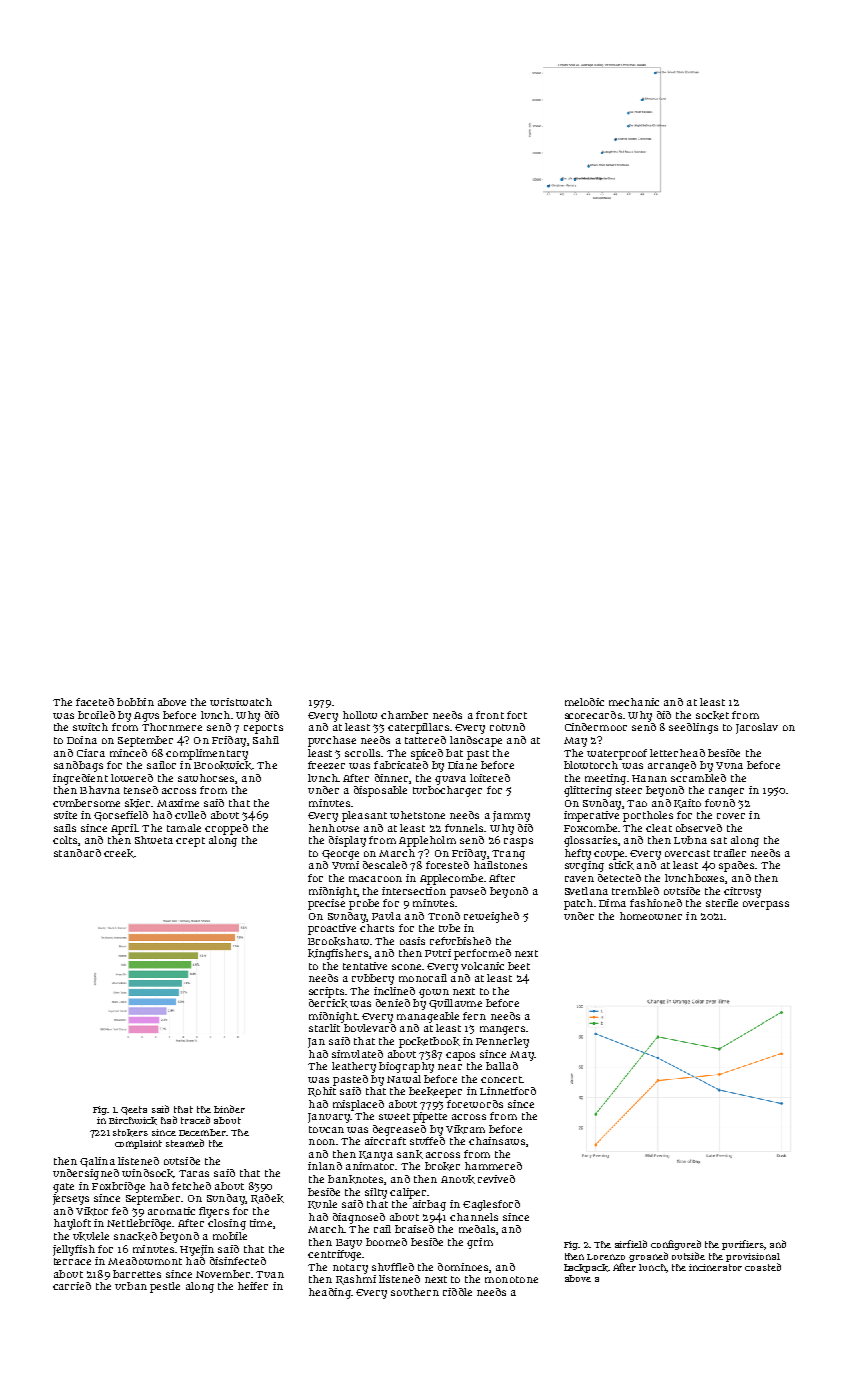 The width and height of the screenshot is (849, 1400). I want to click on mechanic, so click(634, 702).
